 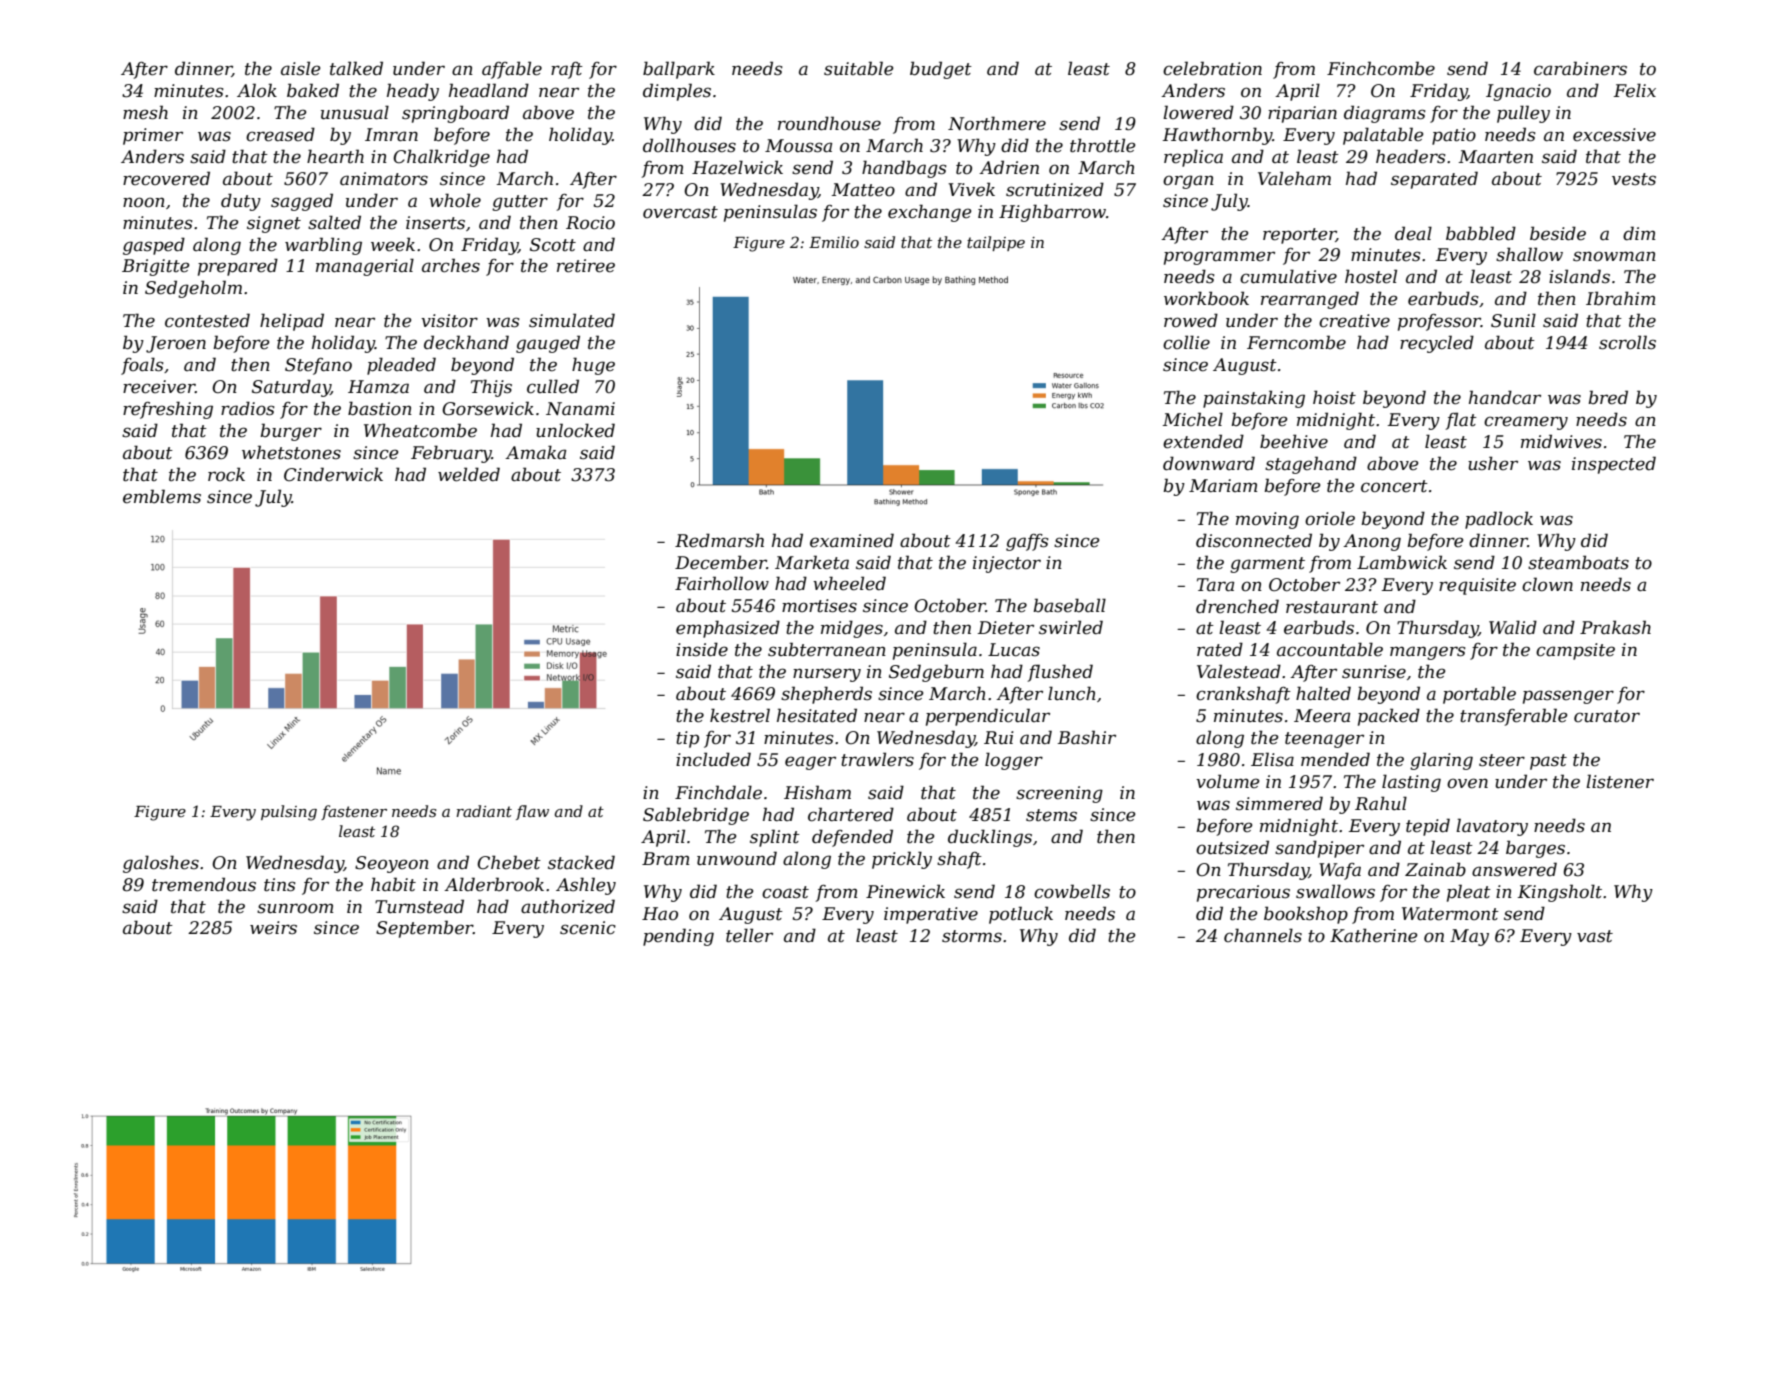 I want to click on Sunil, so click(x=1513, y=320).
